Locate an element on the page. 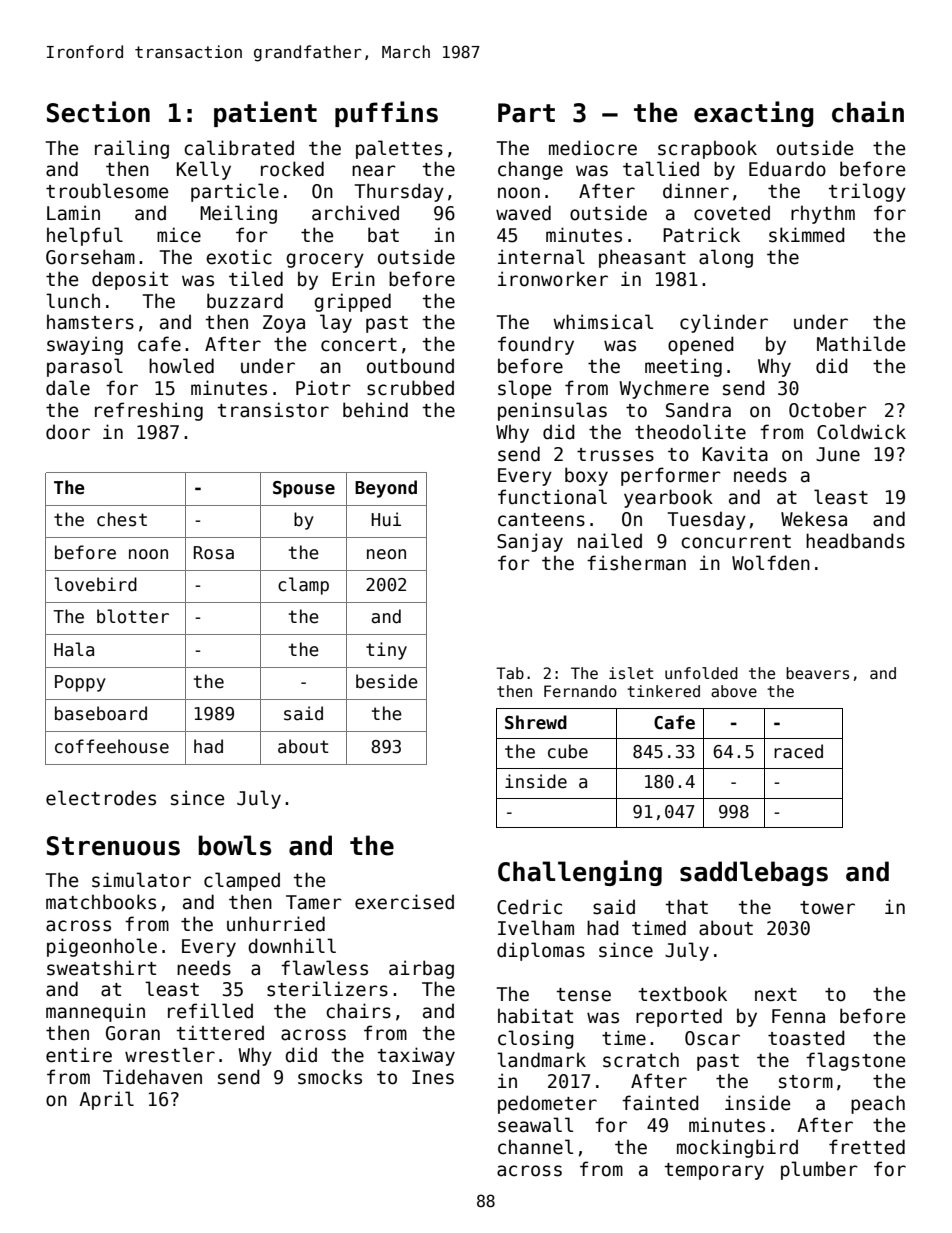 The height and width of the document is (1233, 952). Tamer is located at coordinates (314, 902).
